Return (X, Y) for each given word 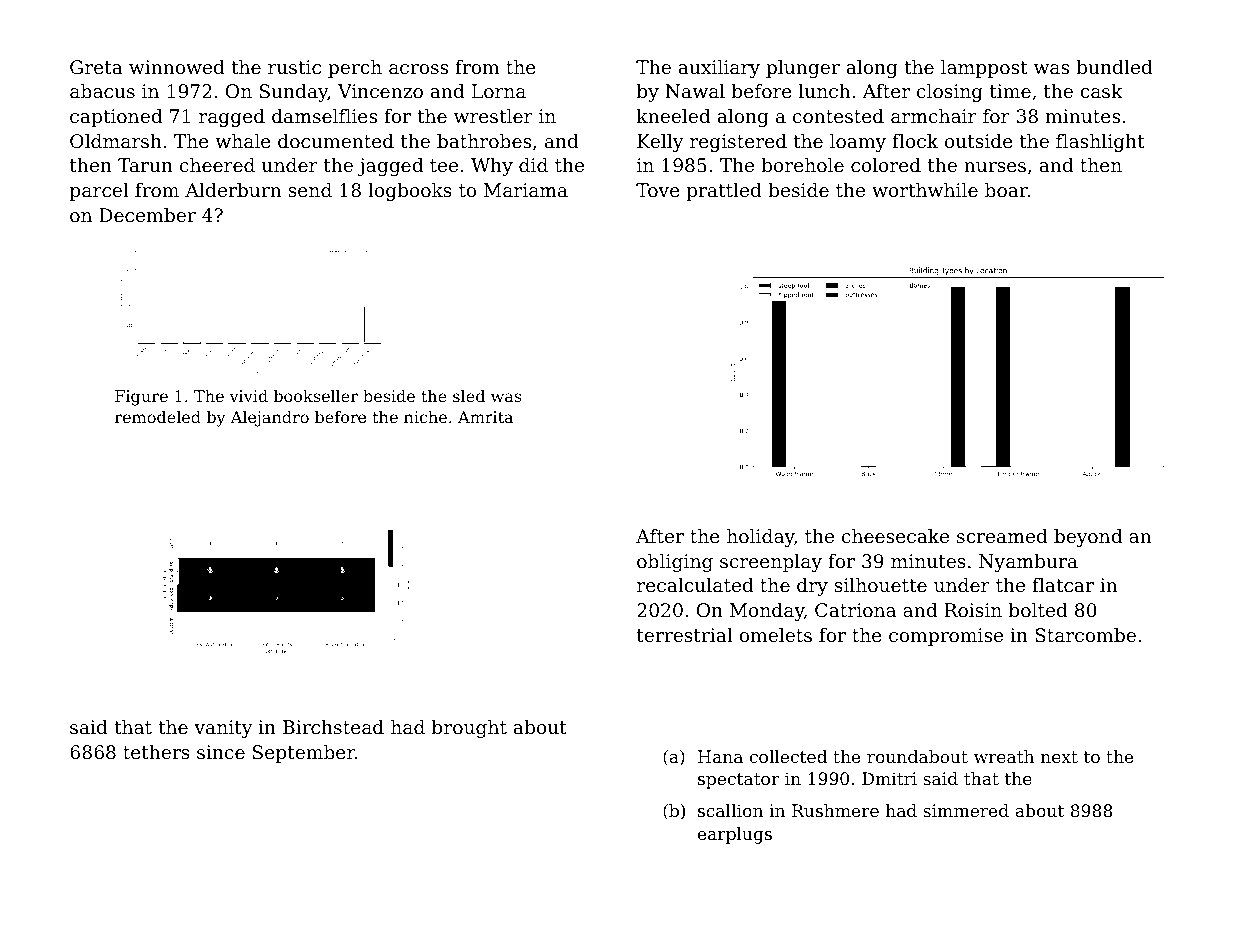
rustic (294, 67)
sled (469, 396)
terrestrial (685, 635)
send (310, 190)
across (418, 69)
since (221, 752)
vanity (223, 729)
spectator (738, 781)
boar (1006, 190)
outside (979, 141)
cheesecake (895, 536)
